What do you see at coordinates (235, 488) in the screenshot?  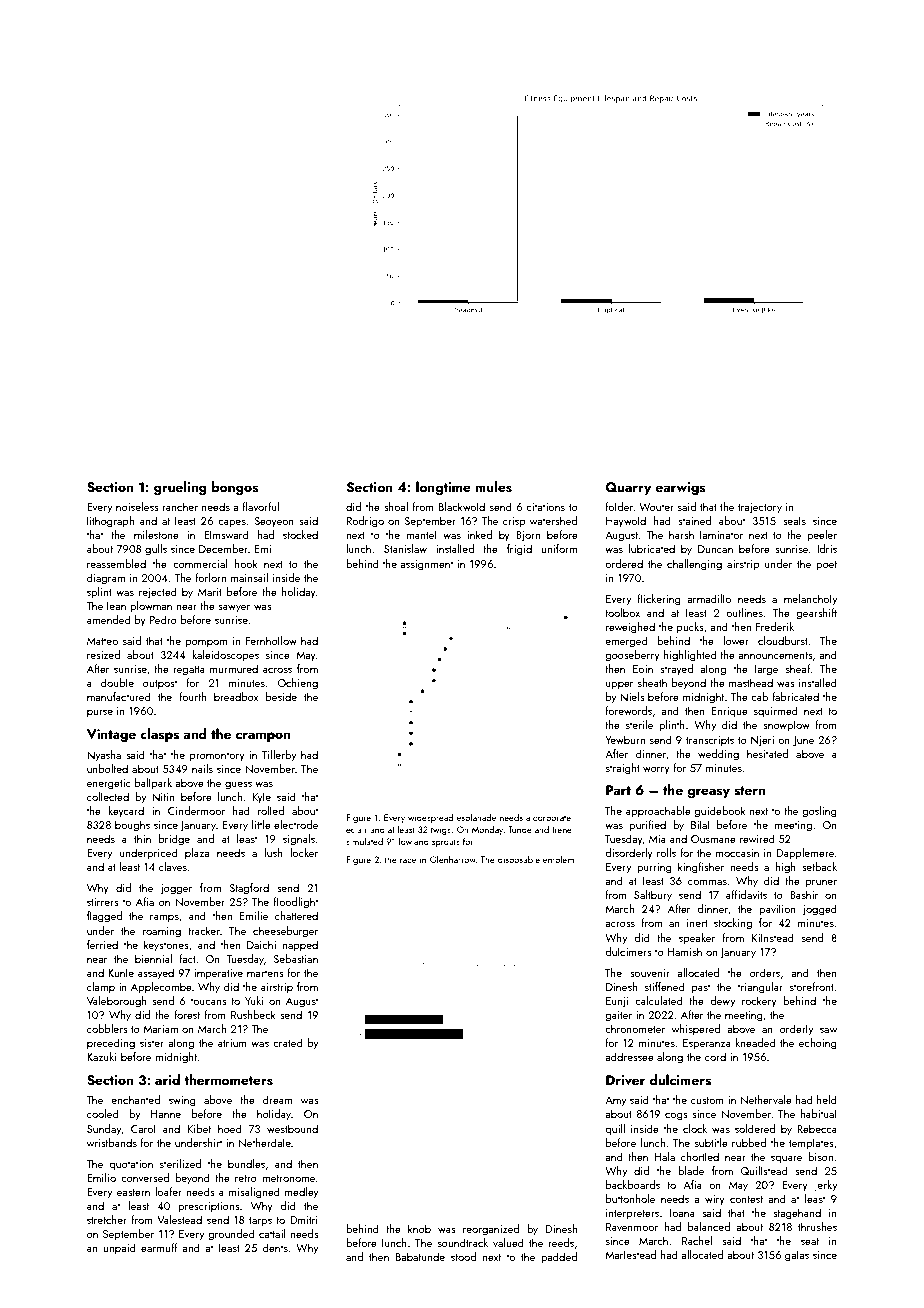 I see `bongos` at bounding box center [235, 488].
